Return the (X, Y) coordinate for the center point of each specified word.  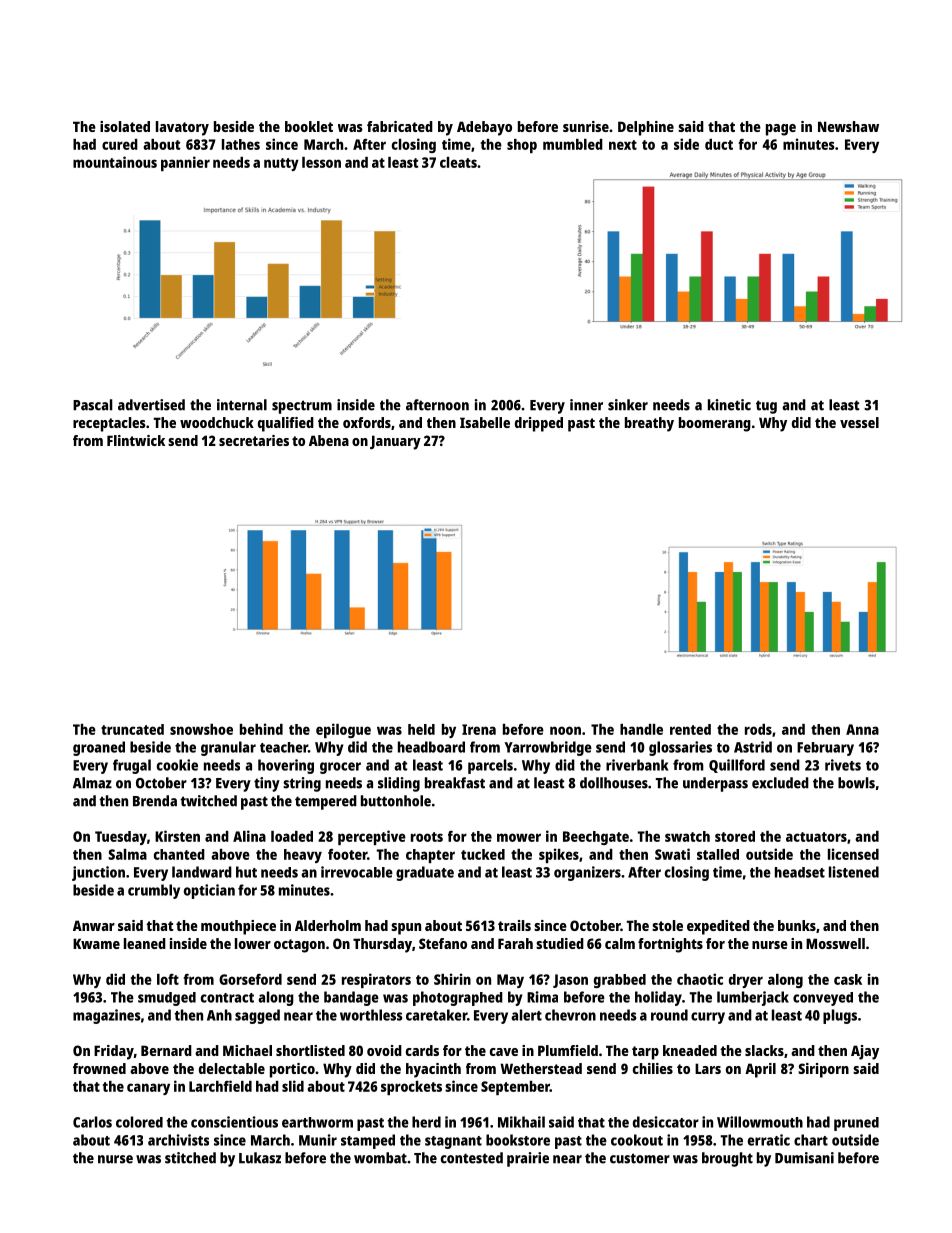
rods (758, 729)
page (781, 130)
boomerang (715, 424)
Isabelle (485, 422)
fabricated (400, 126)
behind (261, 729)
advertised (151, 405)
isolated (125, 126)
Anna (862, 729)
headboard (431, 747)
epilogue (343, 730)
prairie (528, 1159)
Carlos (92, 1122)
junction (98, 873)
